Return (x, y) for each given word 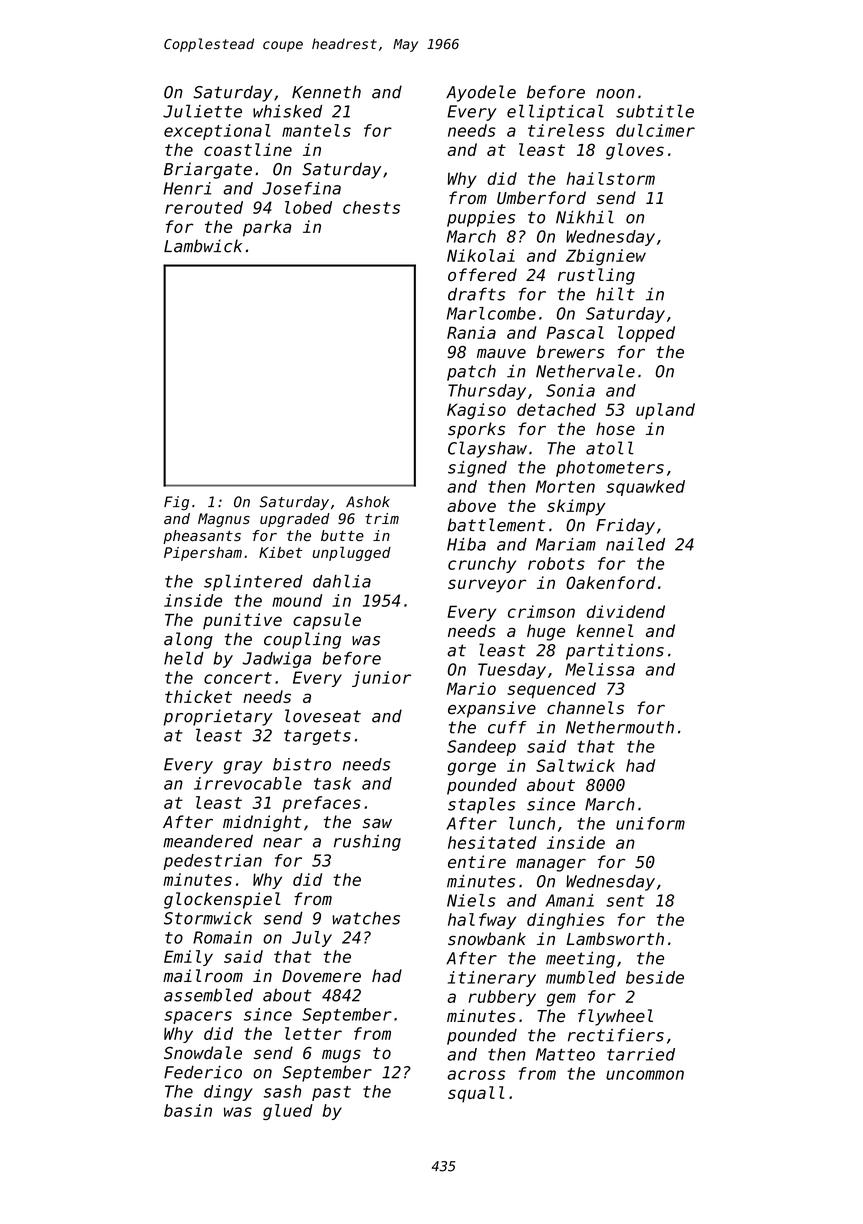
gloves (635, 151)
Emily (188, 958)
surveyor (487, 586)
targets (317, 737)
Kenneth (326, 92)
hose (615, 429)
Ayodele (481, 93)
